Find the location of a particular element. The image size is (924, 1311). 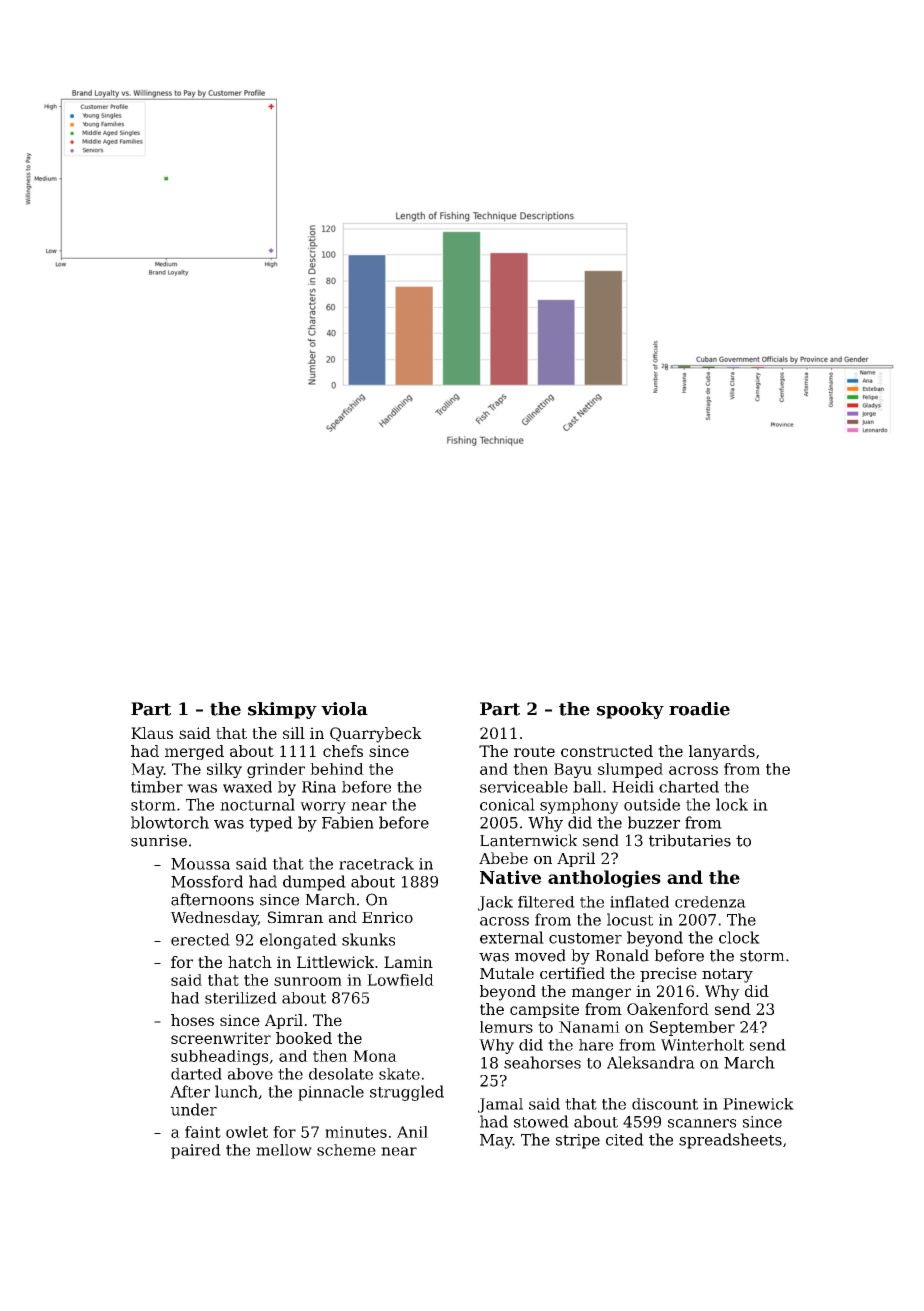

Bayu is located at coordinates (573, 770).
